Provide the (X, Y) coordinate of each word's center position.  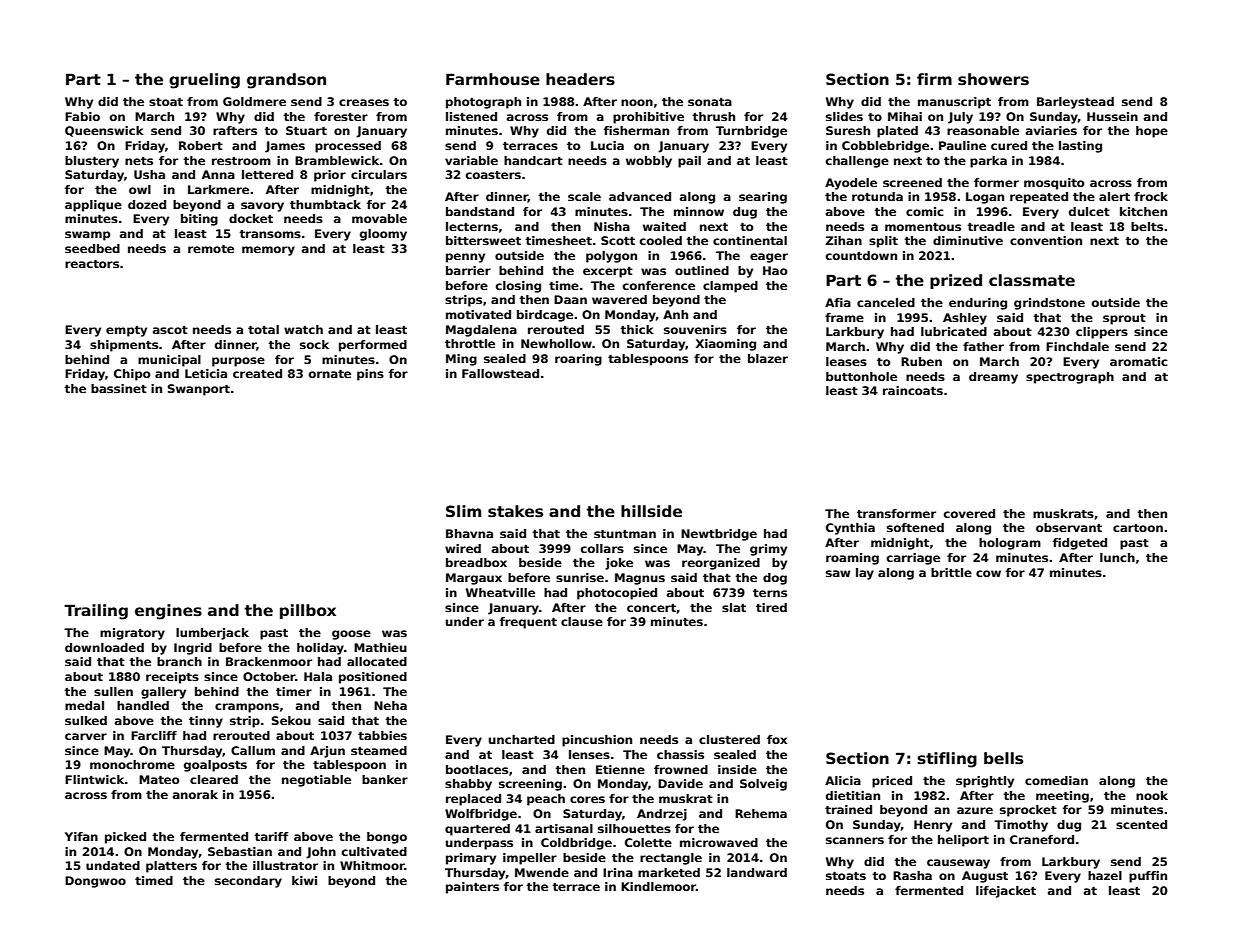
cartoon (1138, 528)
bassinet (119, 388)
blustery (92, 162)
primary (471, 859)
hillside (651, 511)
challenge (857, 162)
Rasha (912, 875)
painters (472, 888)
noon (637, 102)
